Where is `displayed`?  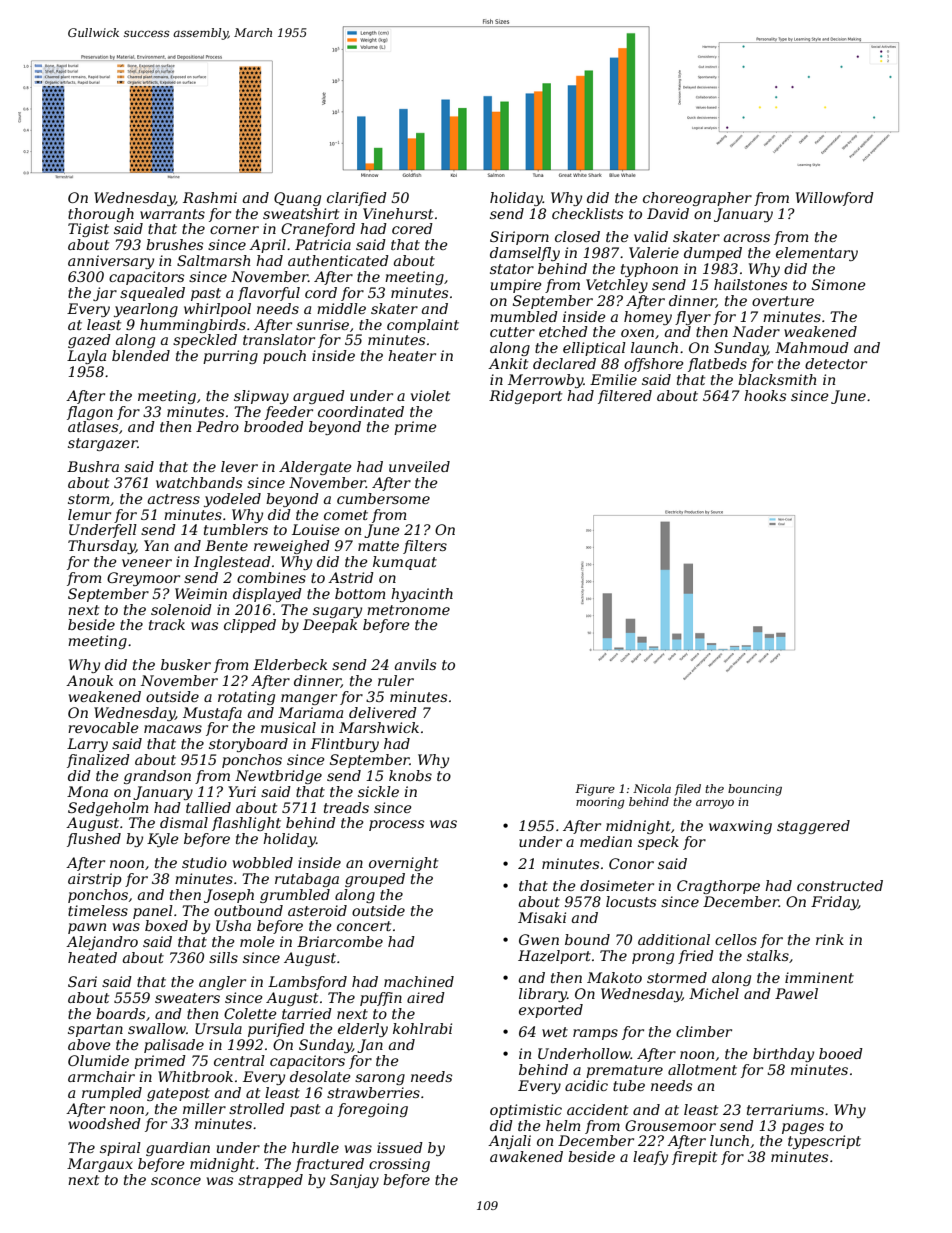
displayed is located at coordinates (267, 595).
